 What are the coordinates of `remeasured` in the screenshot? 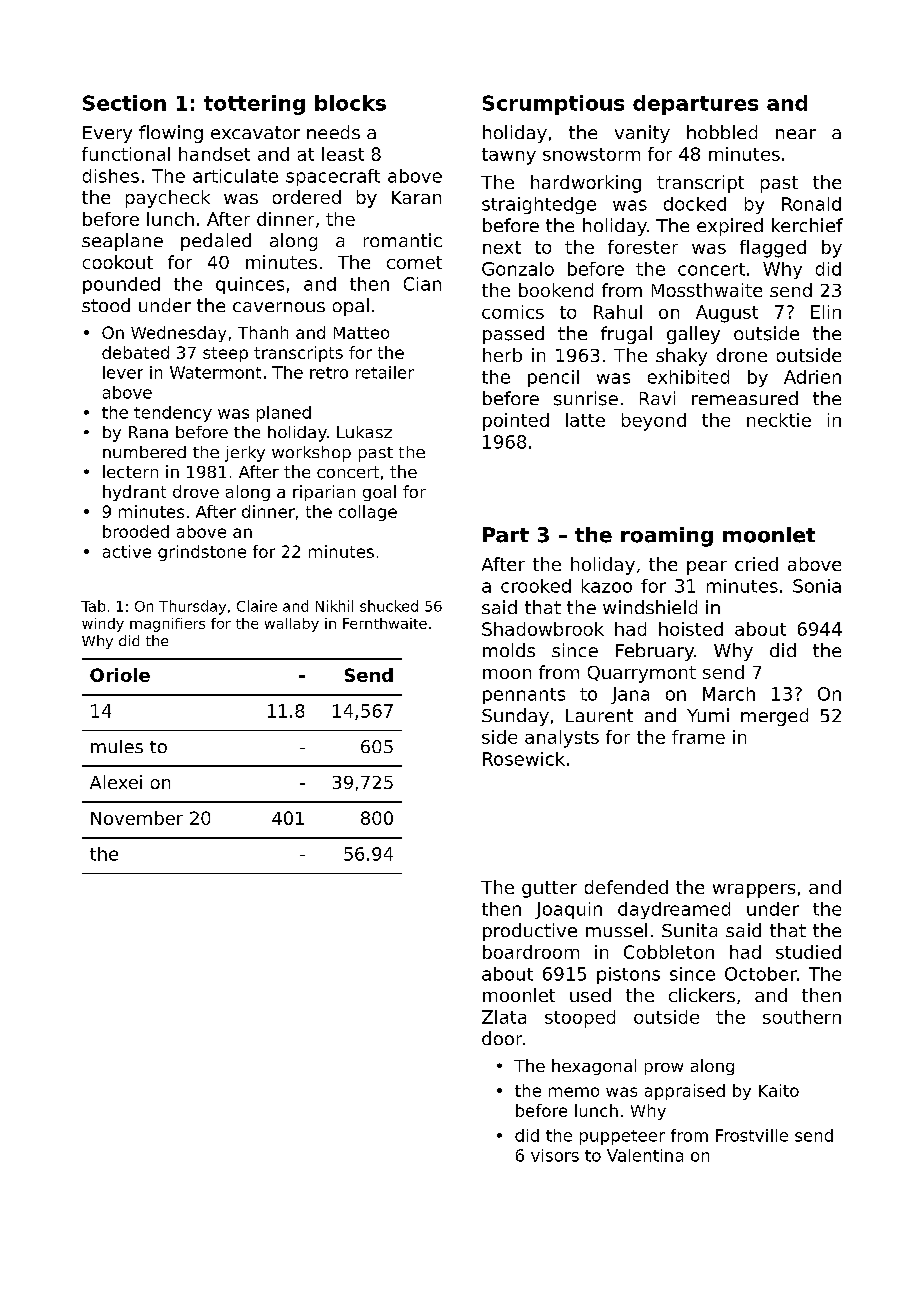 It's located at (745, 398).
